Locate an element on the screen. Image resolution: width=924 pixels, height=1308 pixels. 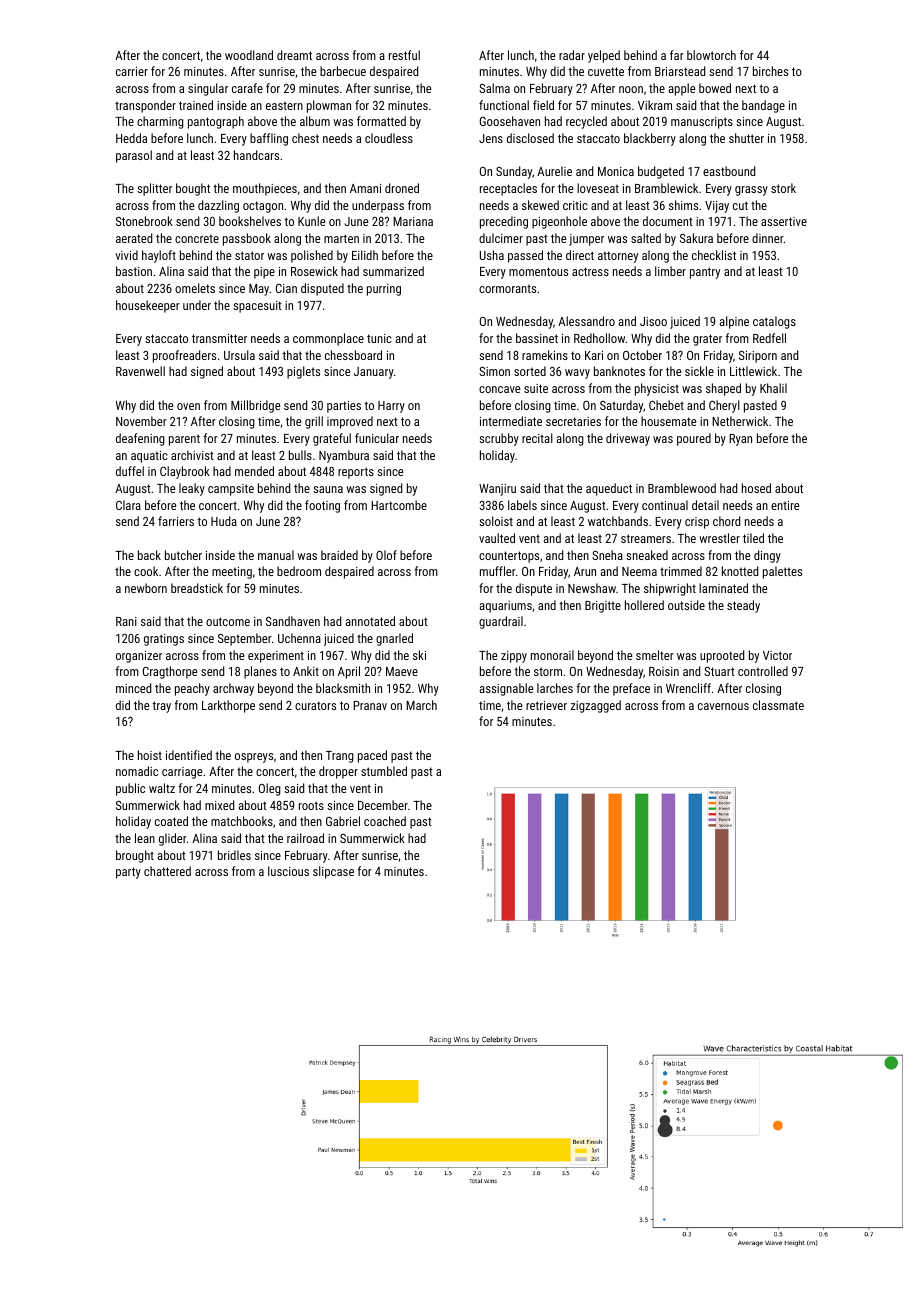
restful is located at coordinates (404, 55).
